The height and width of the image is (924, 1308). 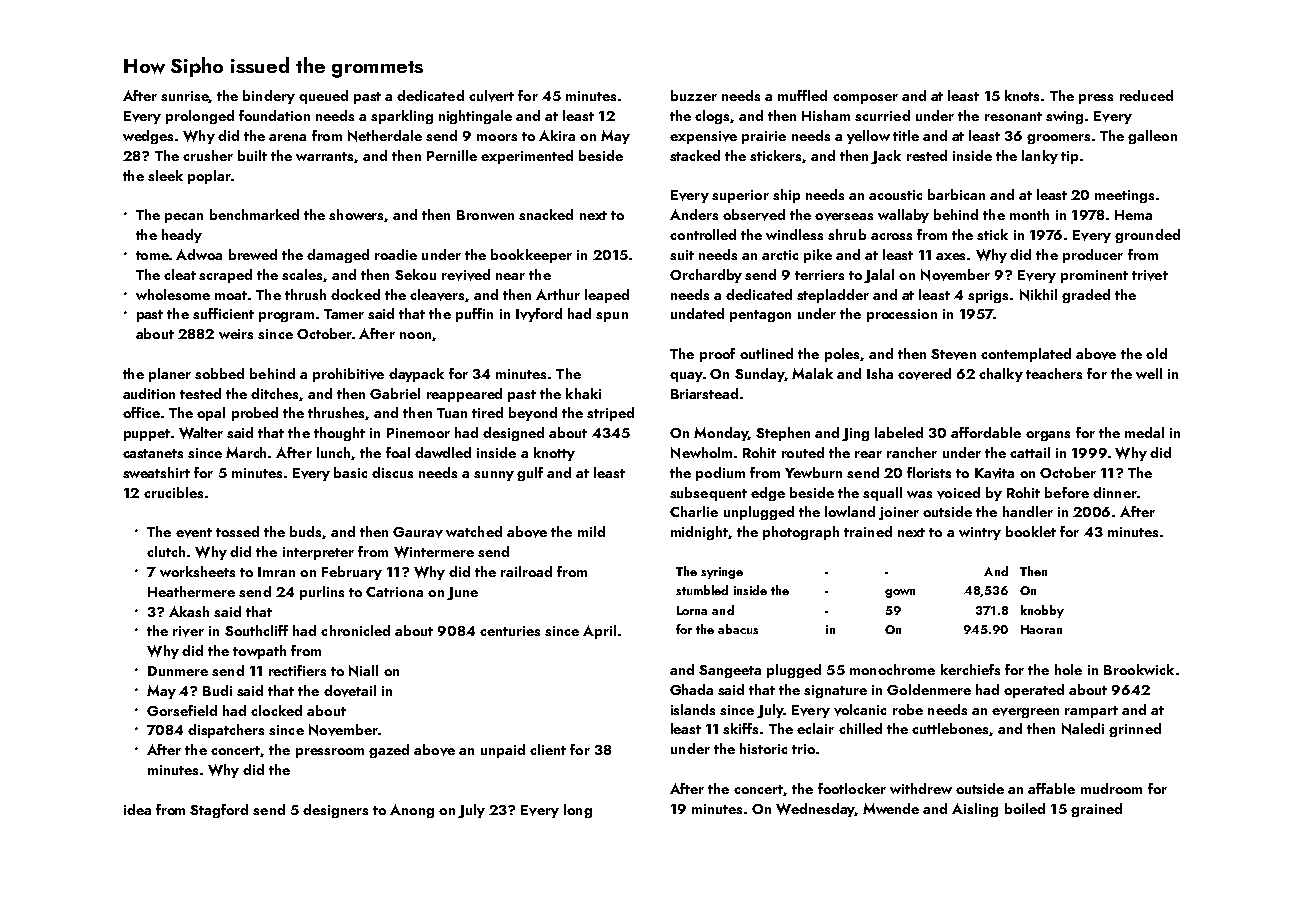 What do you see at coordinates (323, 97) in the image?
I see `queued` at bounding box center [323, 97].
